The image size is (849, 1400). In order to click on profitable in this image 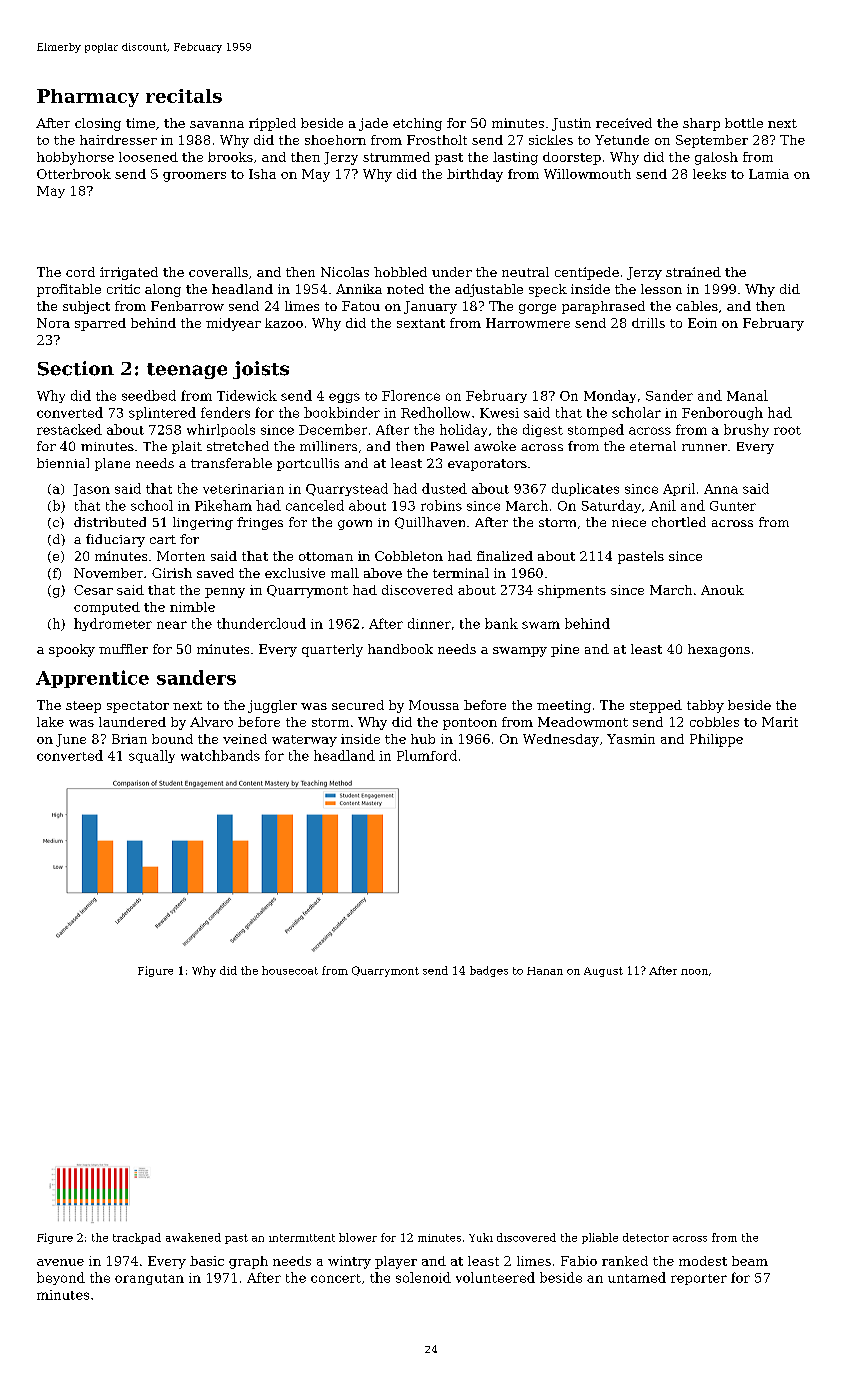, I will do `click(69, 290)`.
